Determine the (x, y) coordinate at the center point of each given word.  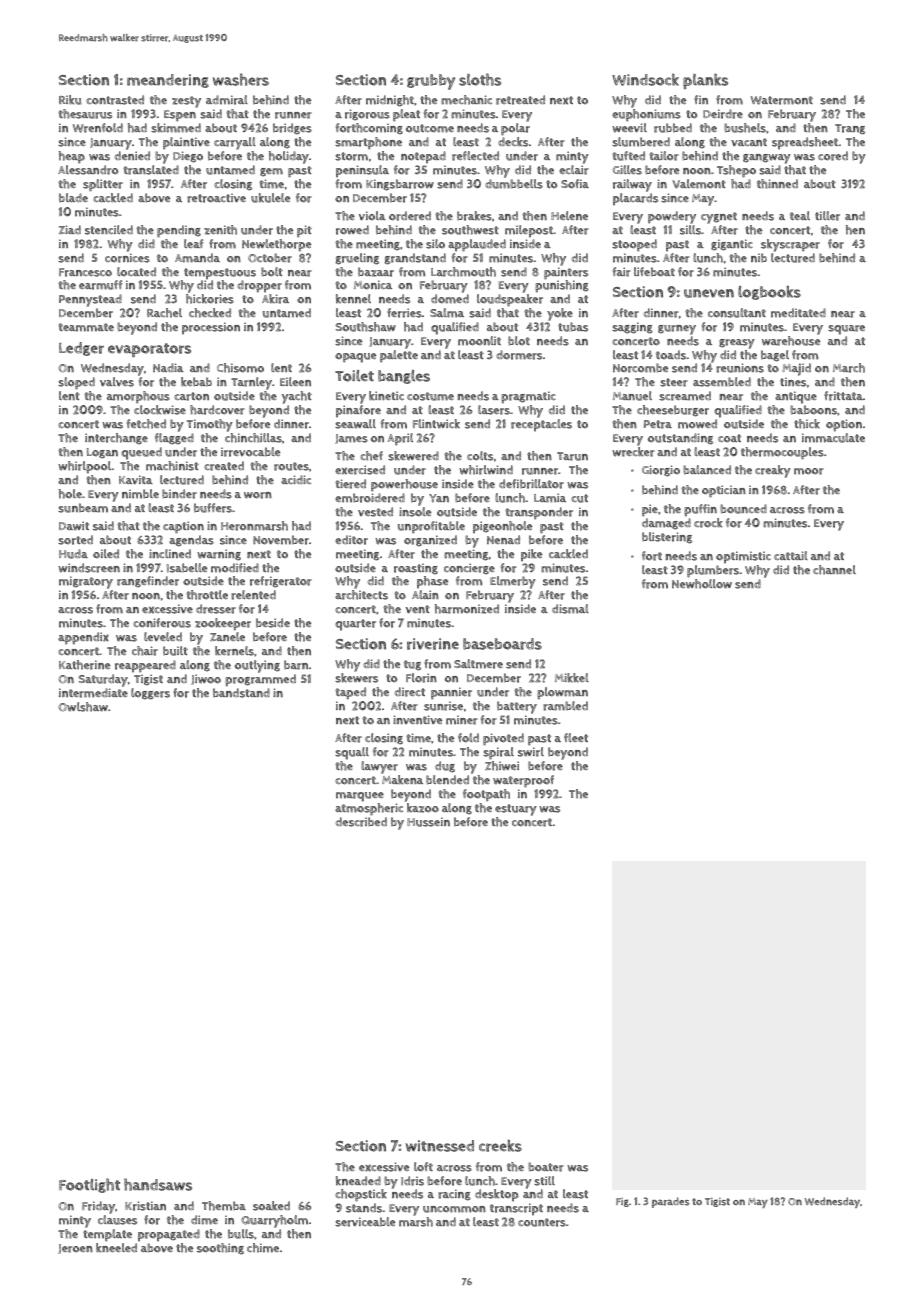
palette (399, 356)
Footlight (89, 1185)
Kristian (145, 1206)
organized (430, 541)
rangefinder (148, 582)
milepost (529, 231)
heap (72, 157)
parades (670, 1202)
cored (833, 156)
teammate (86, 327)
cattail (791, 555)
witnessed (440, 1146)
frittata (843, 396)
